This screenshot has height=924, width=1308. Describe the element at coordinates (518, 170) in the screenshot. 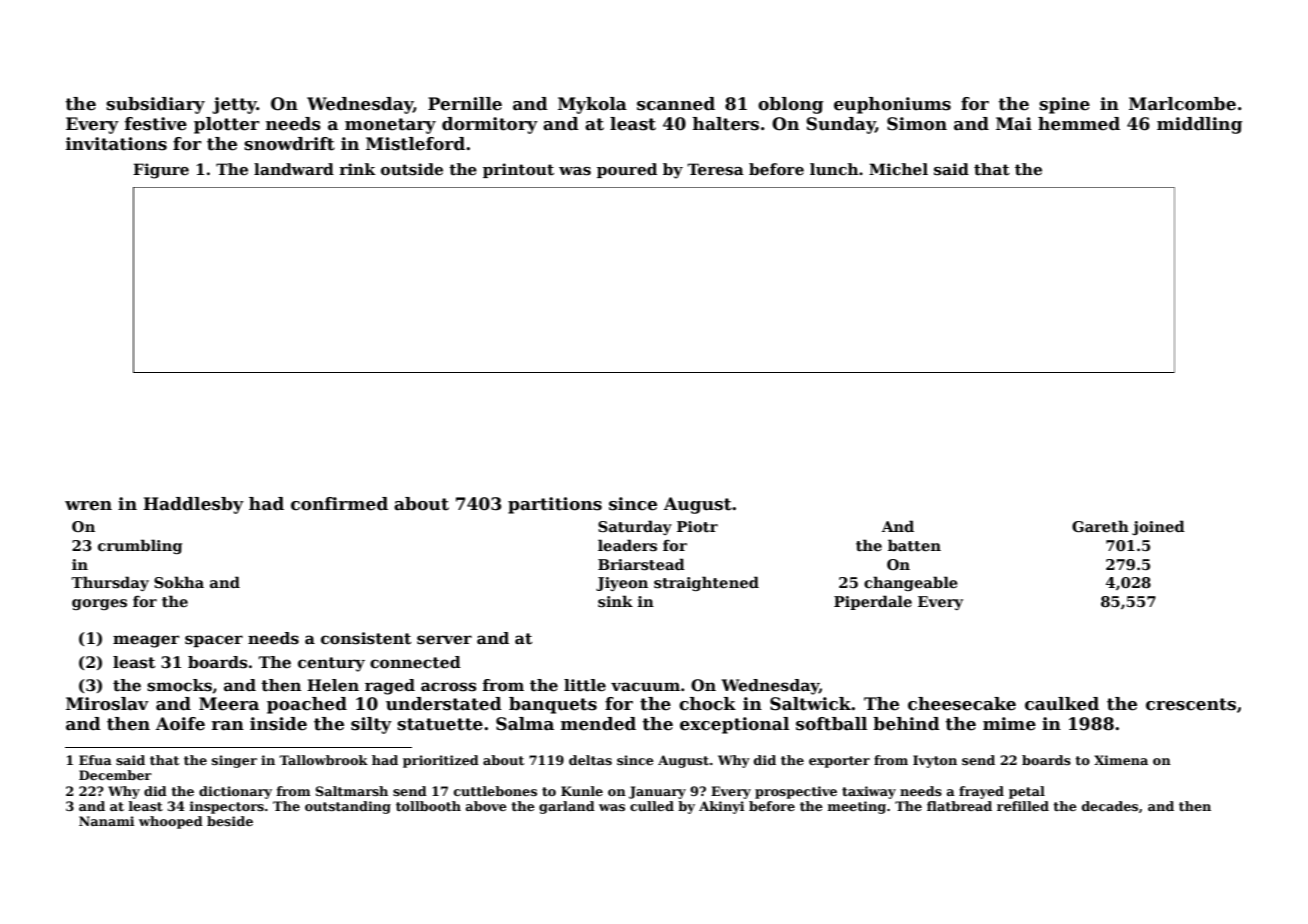

I see `printout` at that location.
